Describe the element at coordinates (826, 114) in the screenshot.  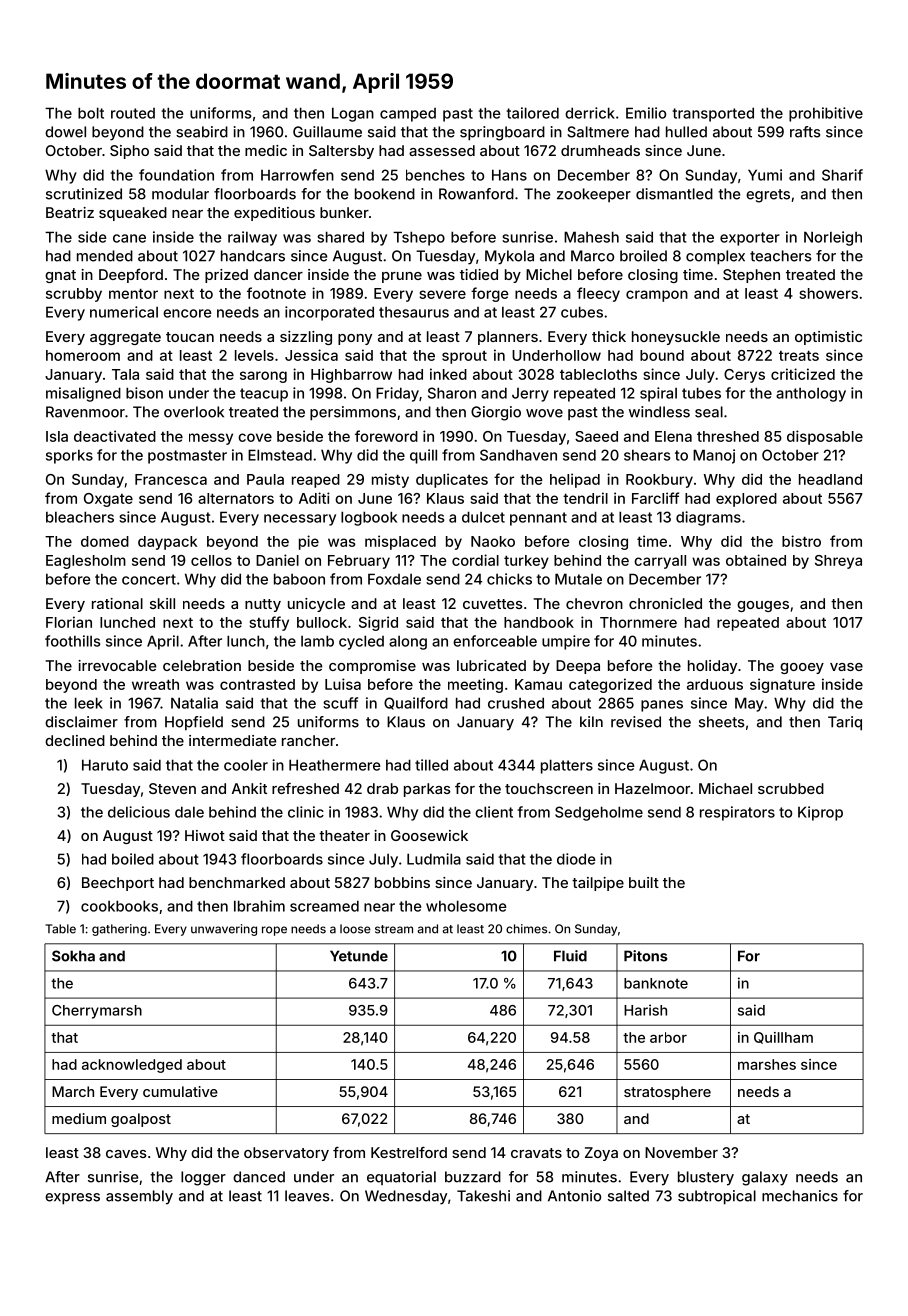
I see `prohibitive` at that location.
